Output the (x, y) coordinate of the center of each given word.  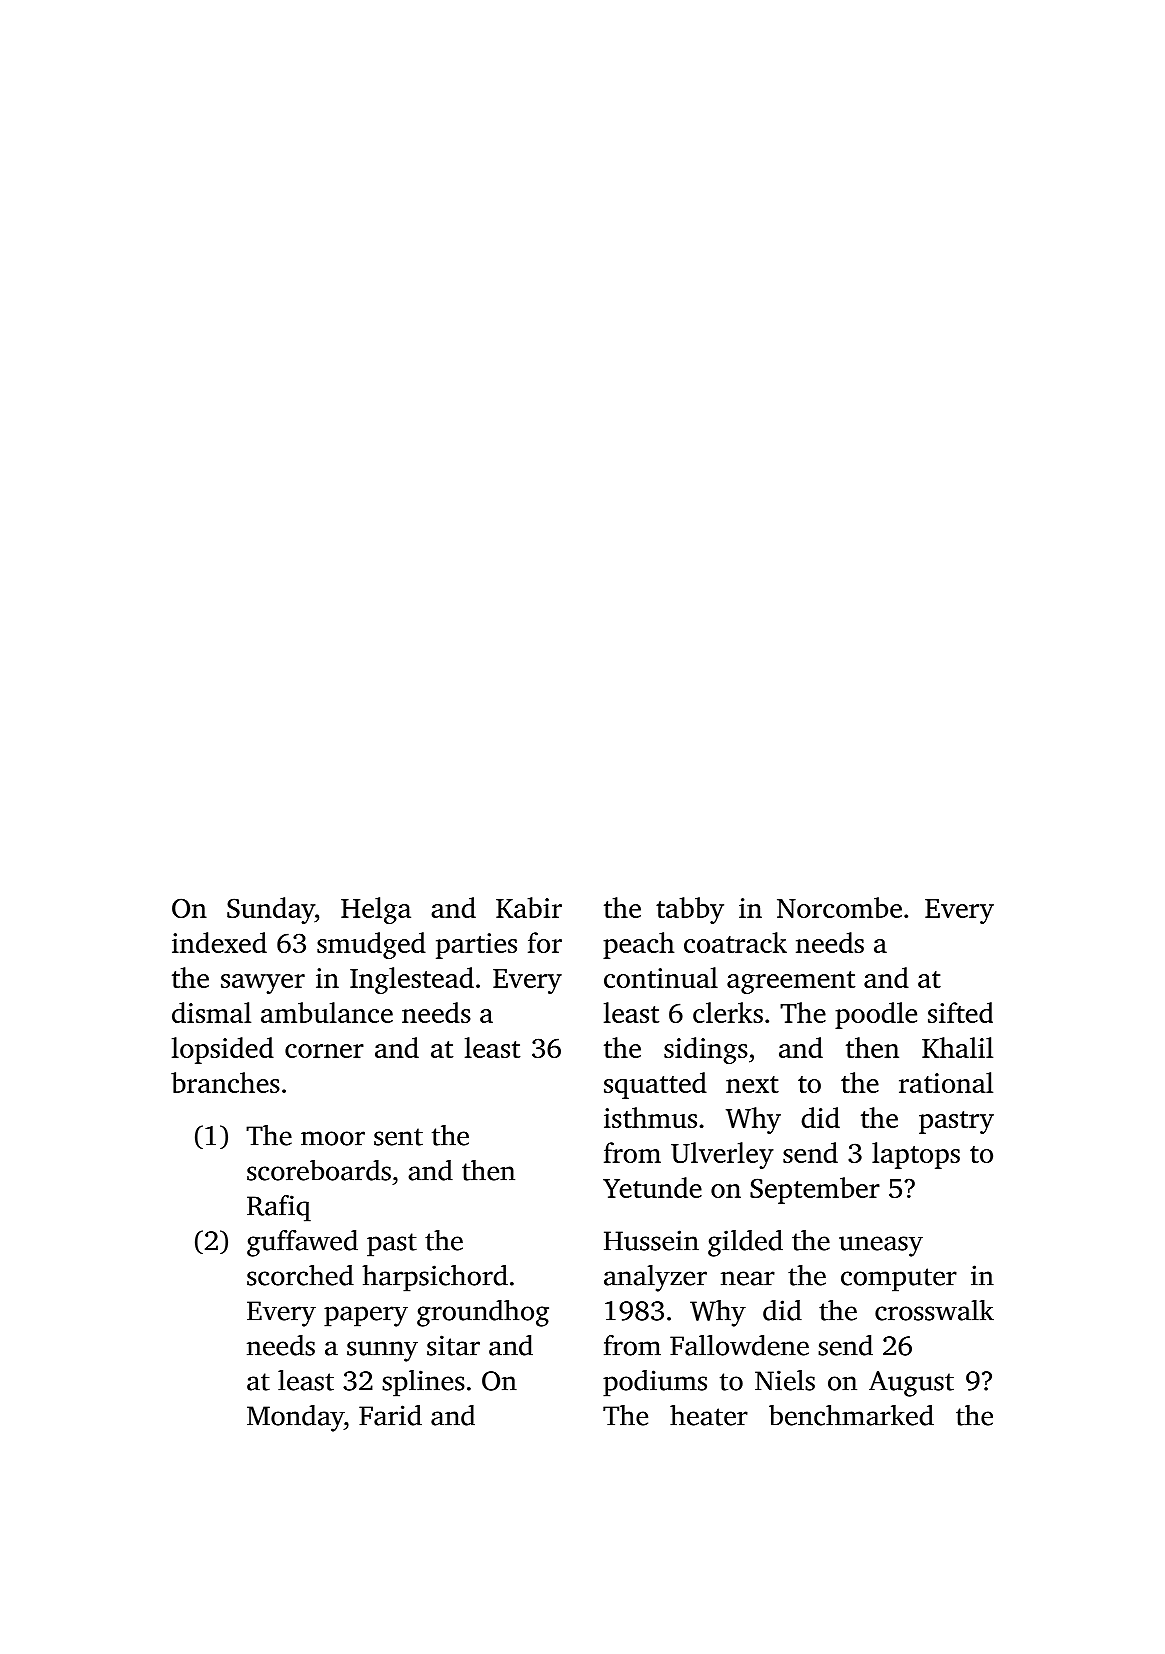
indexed (219, 942)
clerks (728, 1012)
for (545, 942)
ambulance (327, 1012)
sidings (706, 1050)
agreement (791, 982)
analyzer (655, 1278)
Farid (390, 1415)
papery (366, 1316)
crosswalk (934, 1310)
